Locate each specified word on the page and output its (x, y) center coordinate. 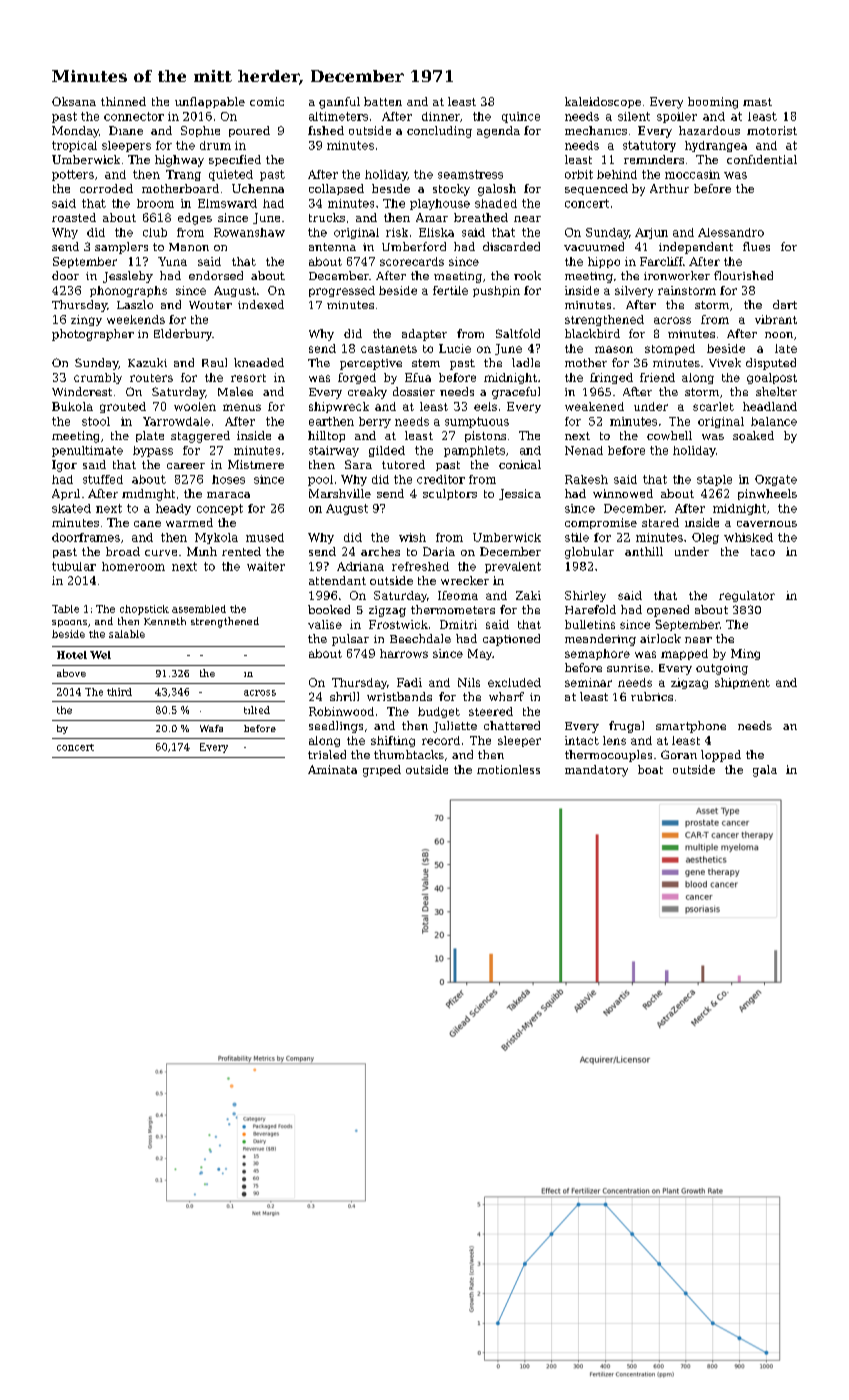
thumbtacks (409, 754)
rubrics (652, 696)
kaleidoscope (603, 102)
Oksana (74, 101)
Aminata (332, 769)
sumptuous (477, 422)
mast (757, 102)
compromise (601, 523)
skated (71, 508)
